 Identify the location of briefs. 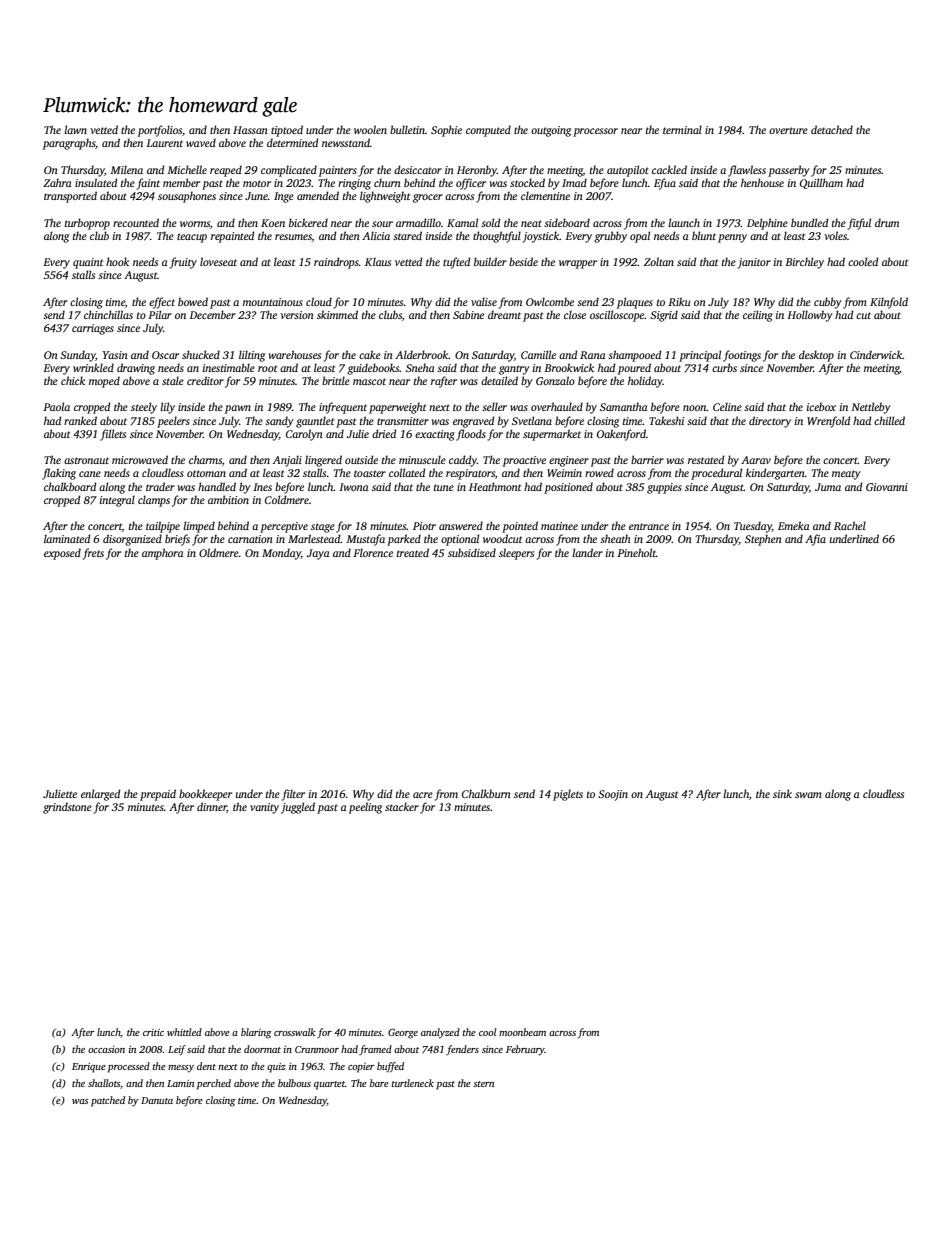
(177, 540).
